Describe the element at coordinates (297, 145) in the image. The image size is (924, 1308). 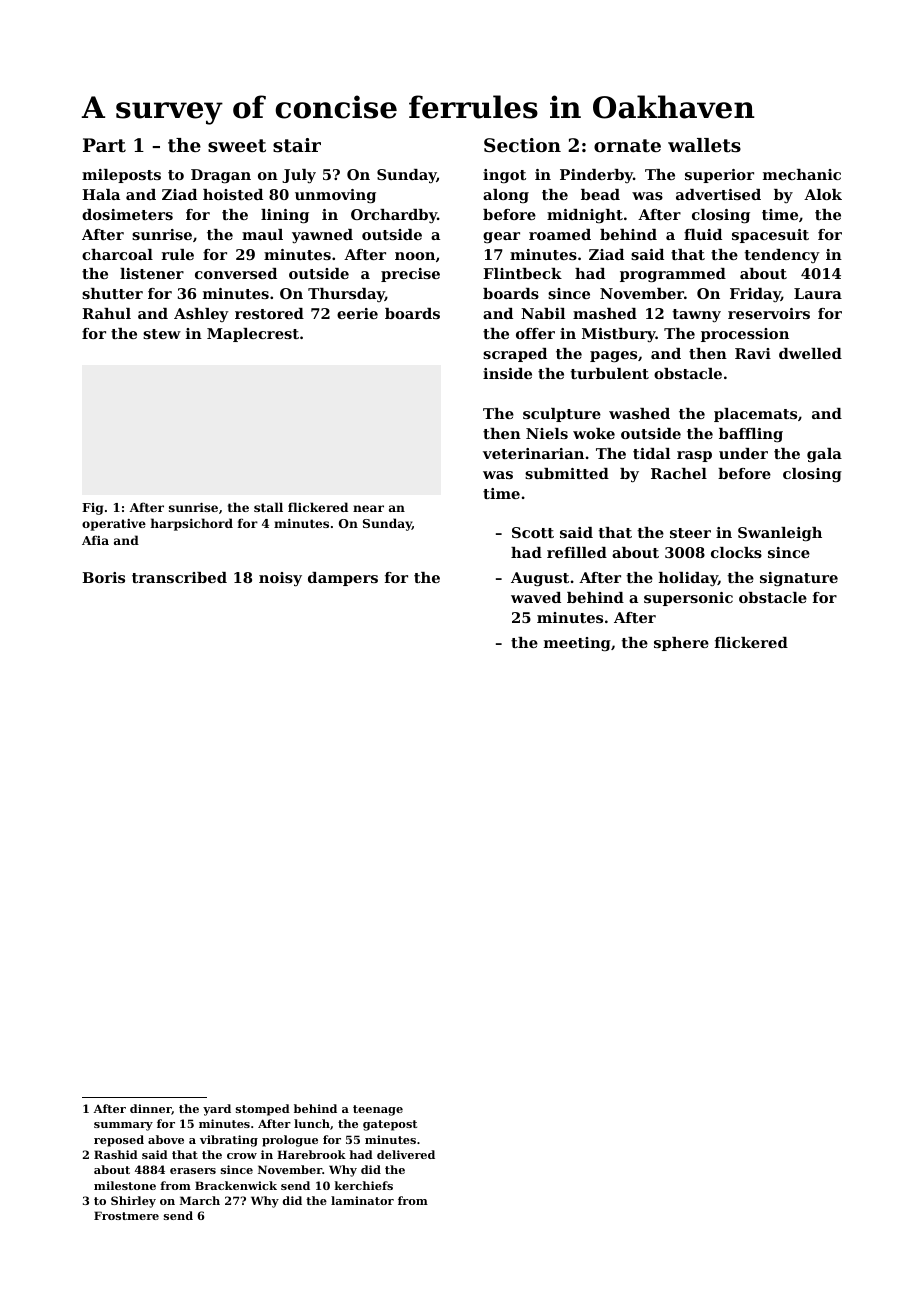
I see `stair` at that location.
